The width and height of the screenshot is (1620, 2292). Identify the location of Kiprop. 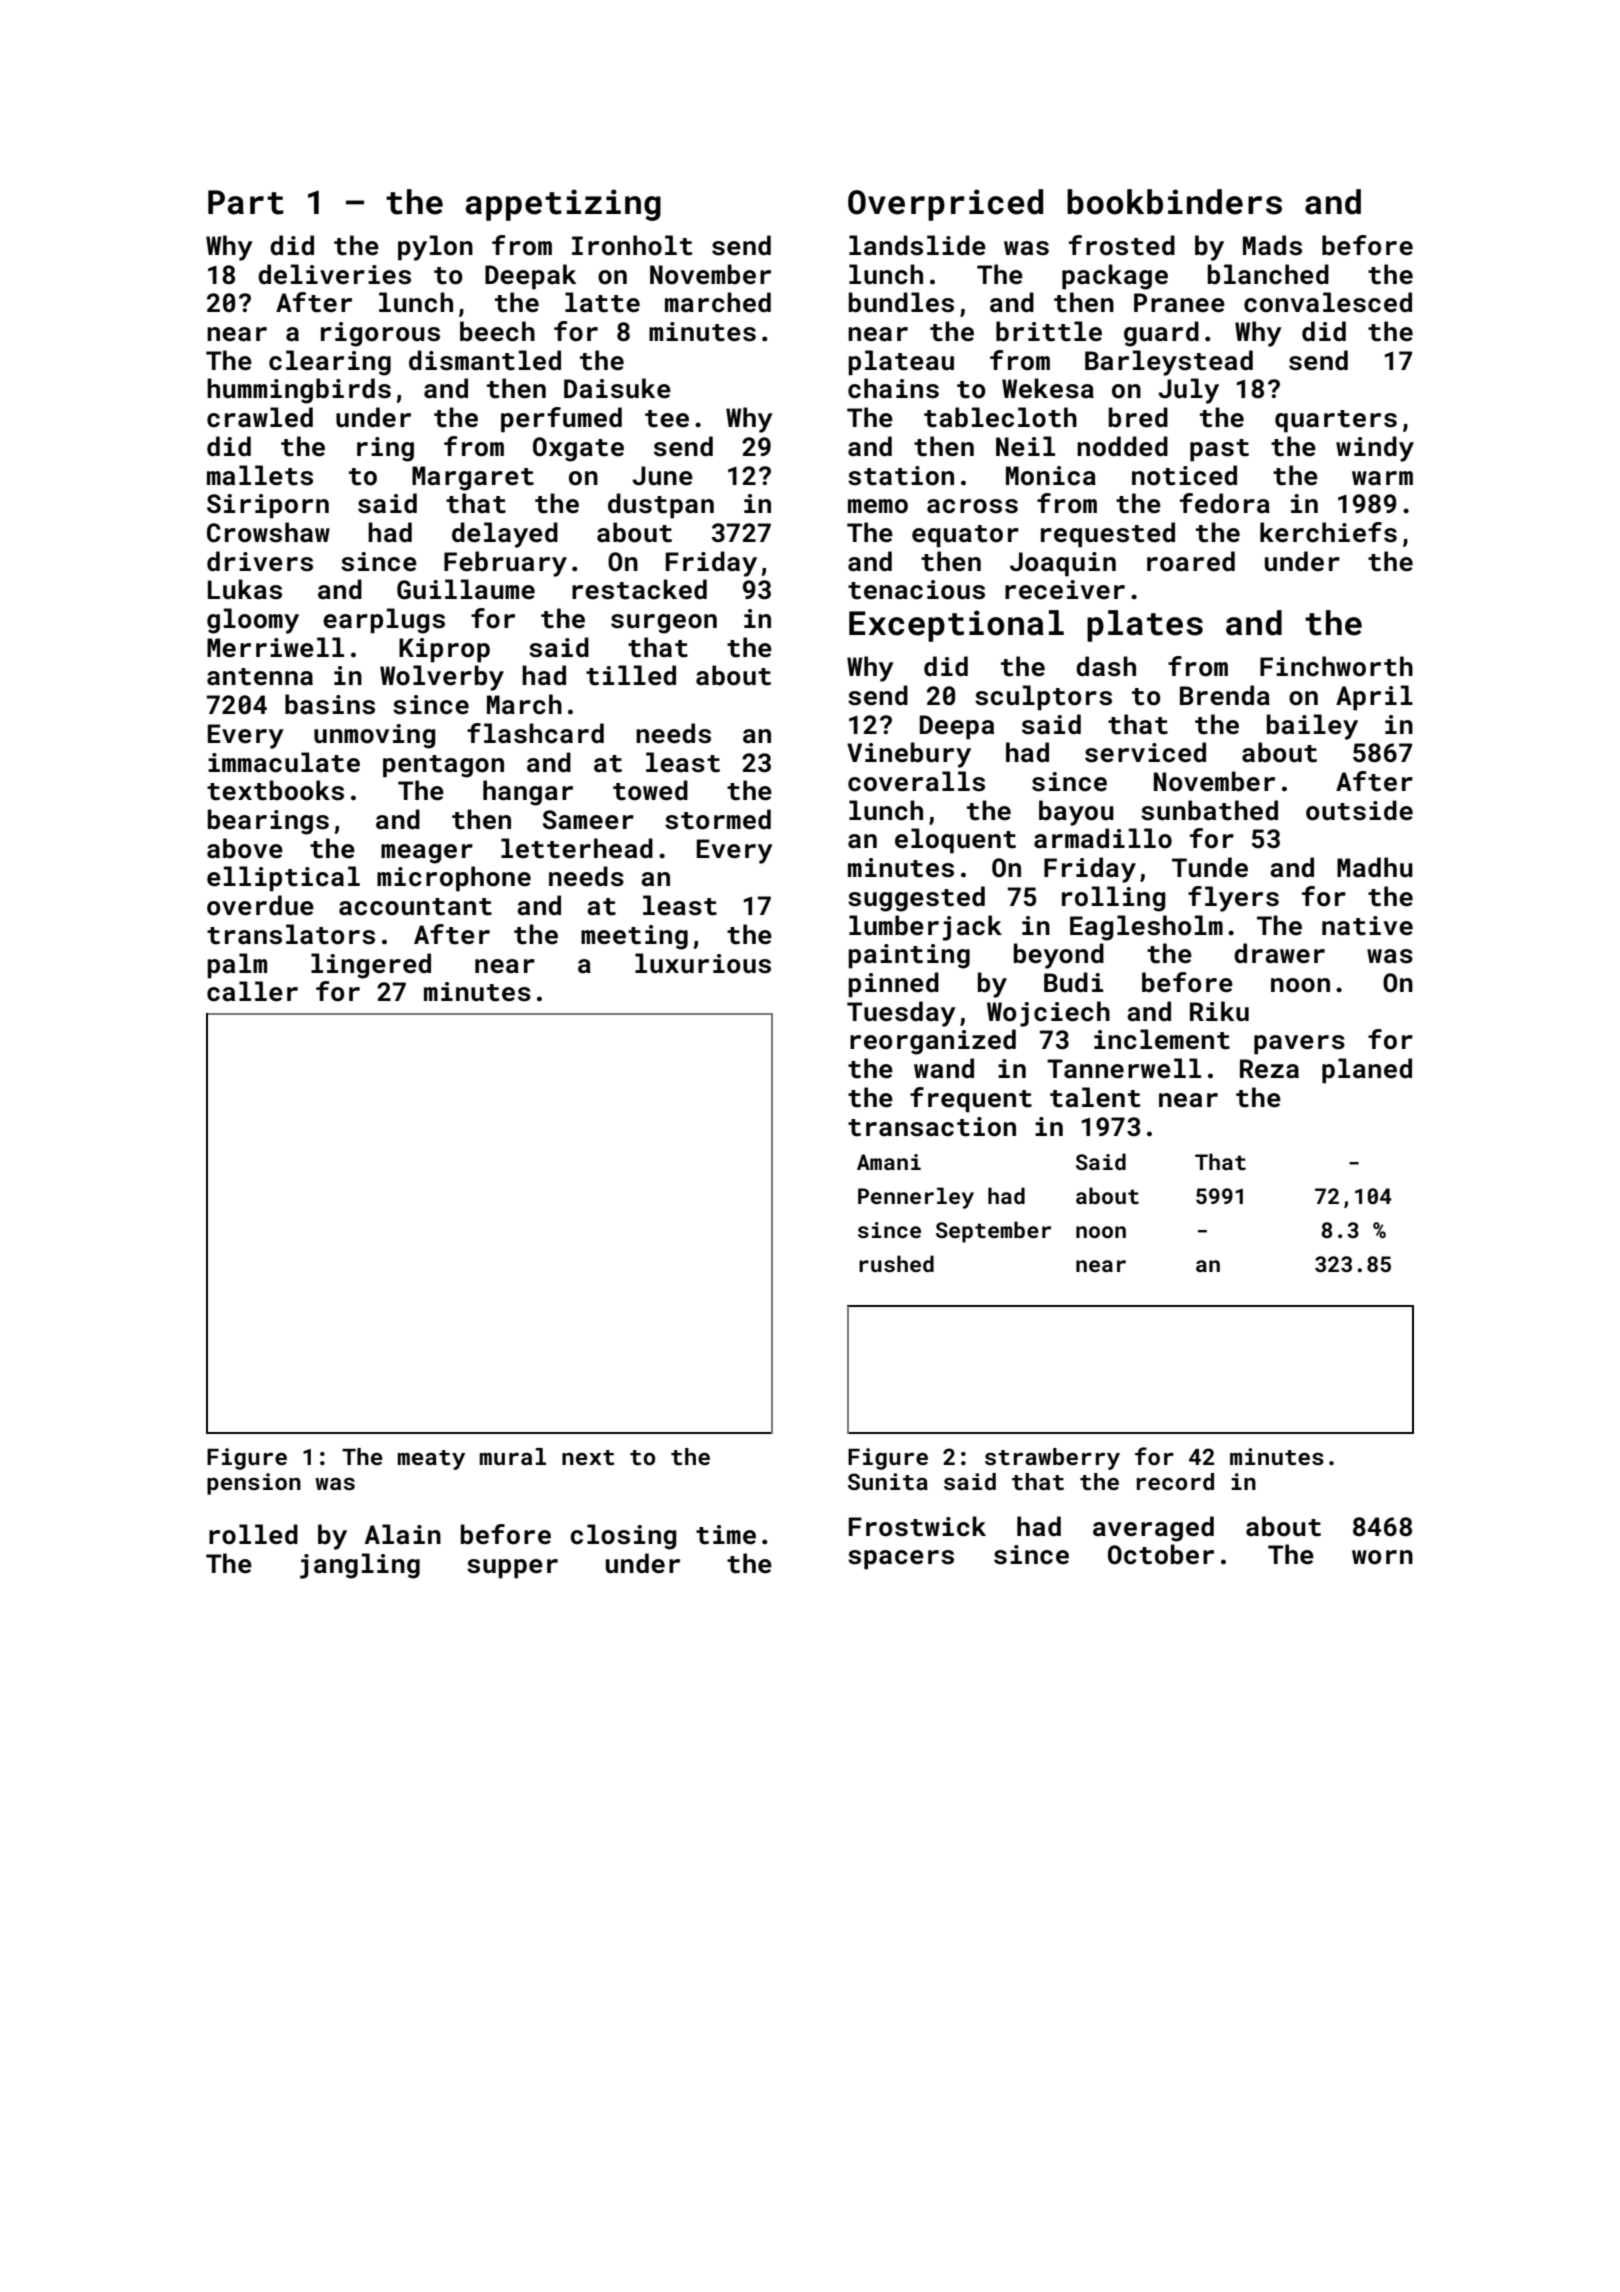
(444, 650).
